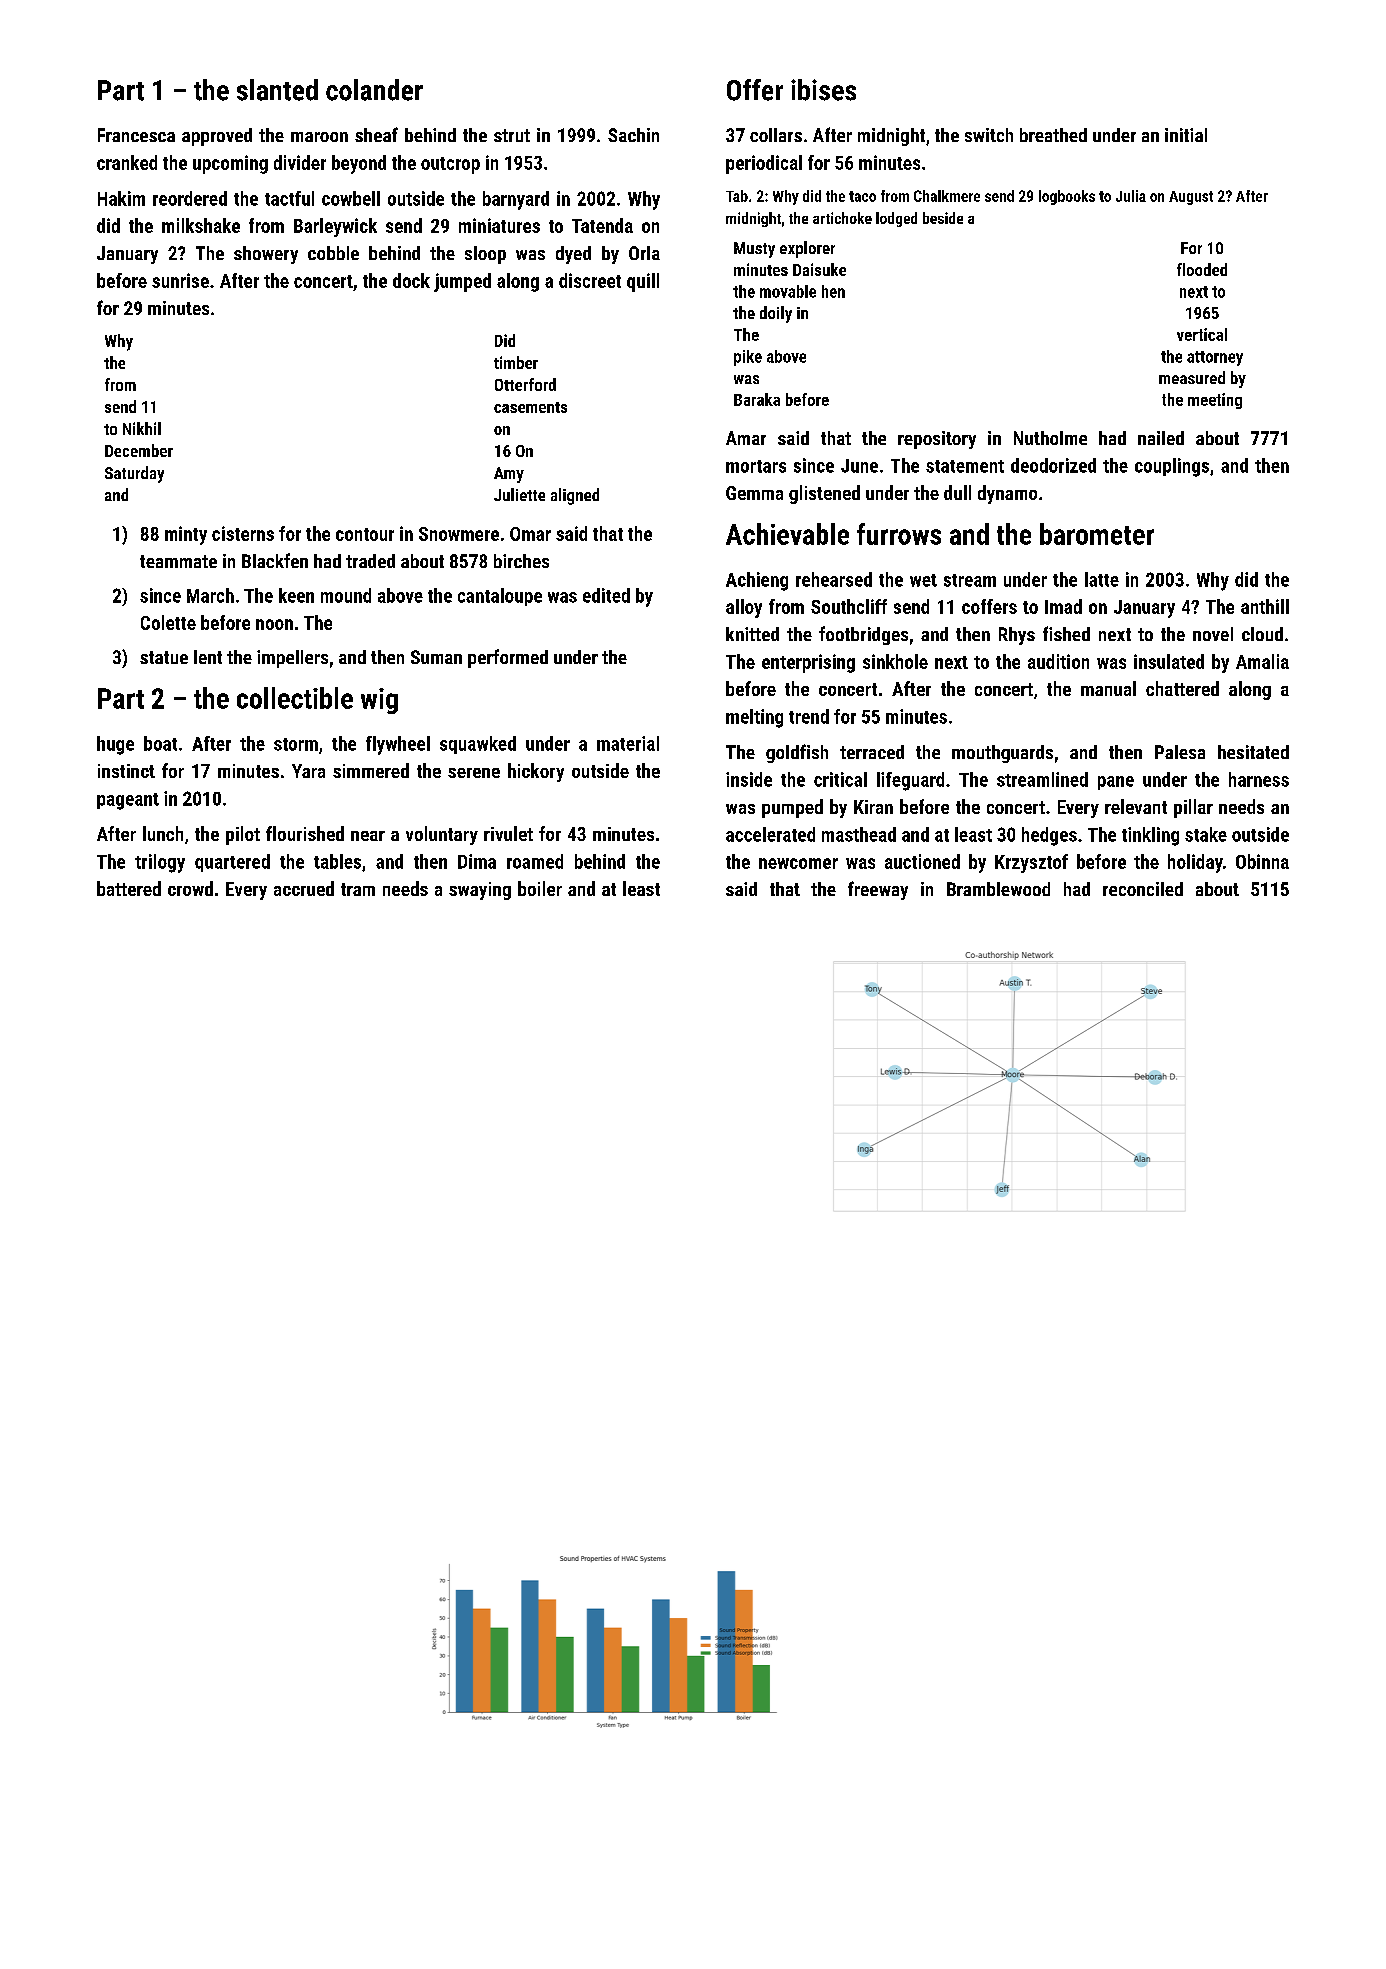  Describe the element at coordinates (304, 888) in the document. I see `accrued` at that location.
